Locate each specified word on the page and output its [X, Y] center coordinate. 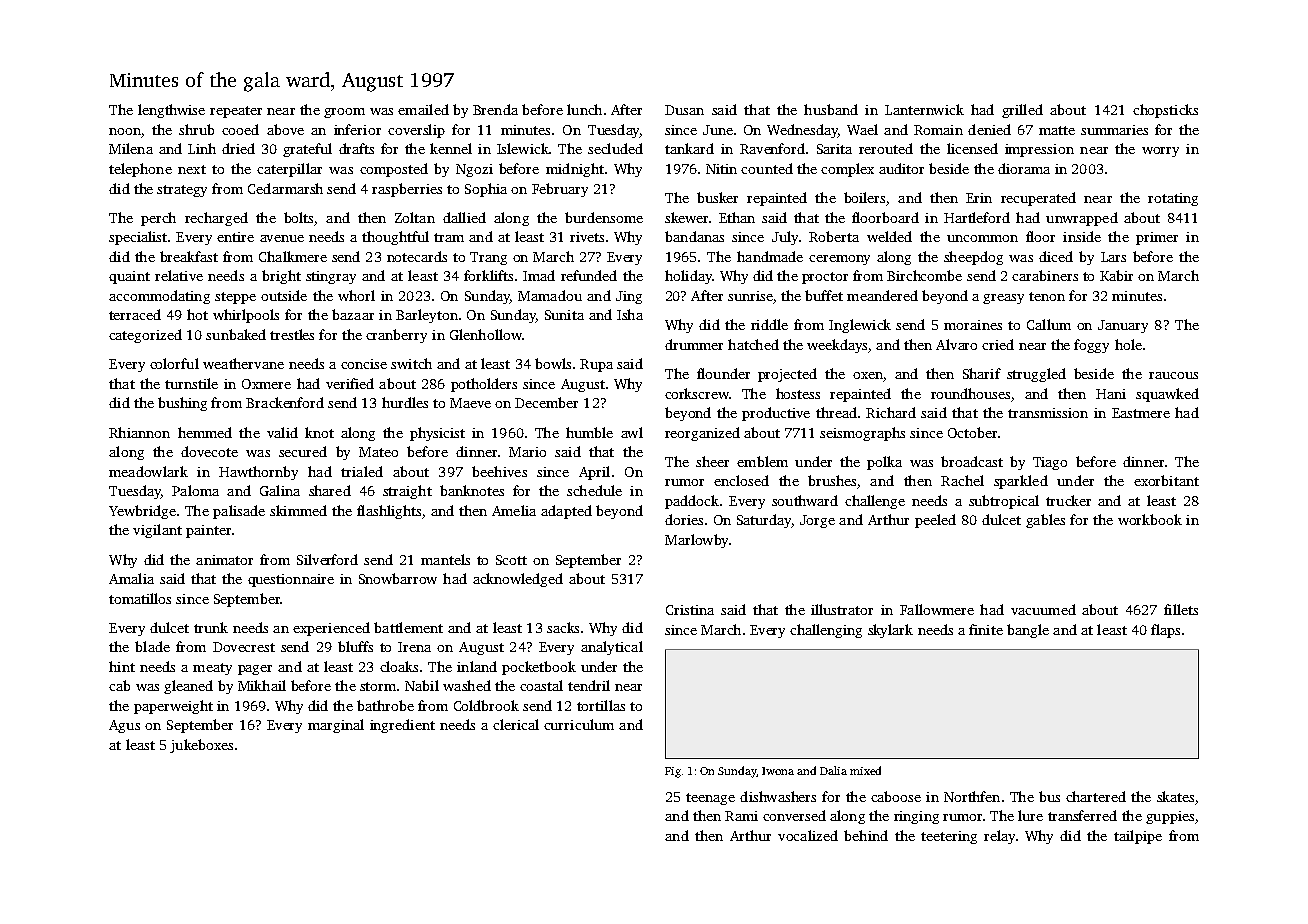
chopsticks [1165, 111]
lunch [584, 109]
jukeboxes [201, 746]
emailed [423, 109]
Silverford [327, 559]
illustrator [842, 609]
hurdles [405, 402]
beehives [499, 471]
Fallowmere [937, 609]
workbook [1150, 519]
